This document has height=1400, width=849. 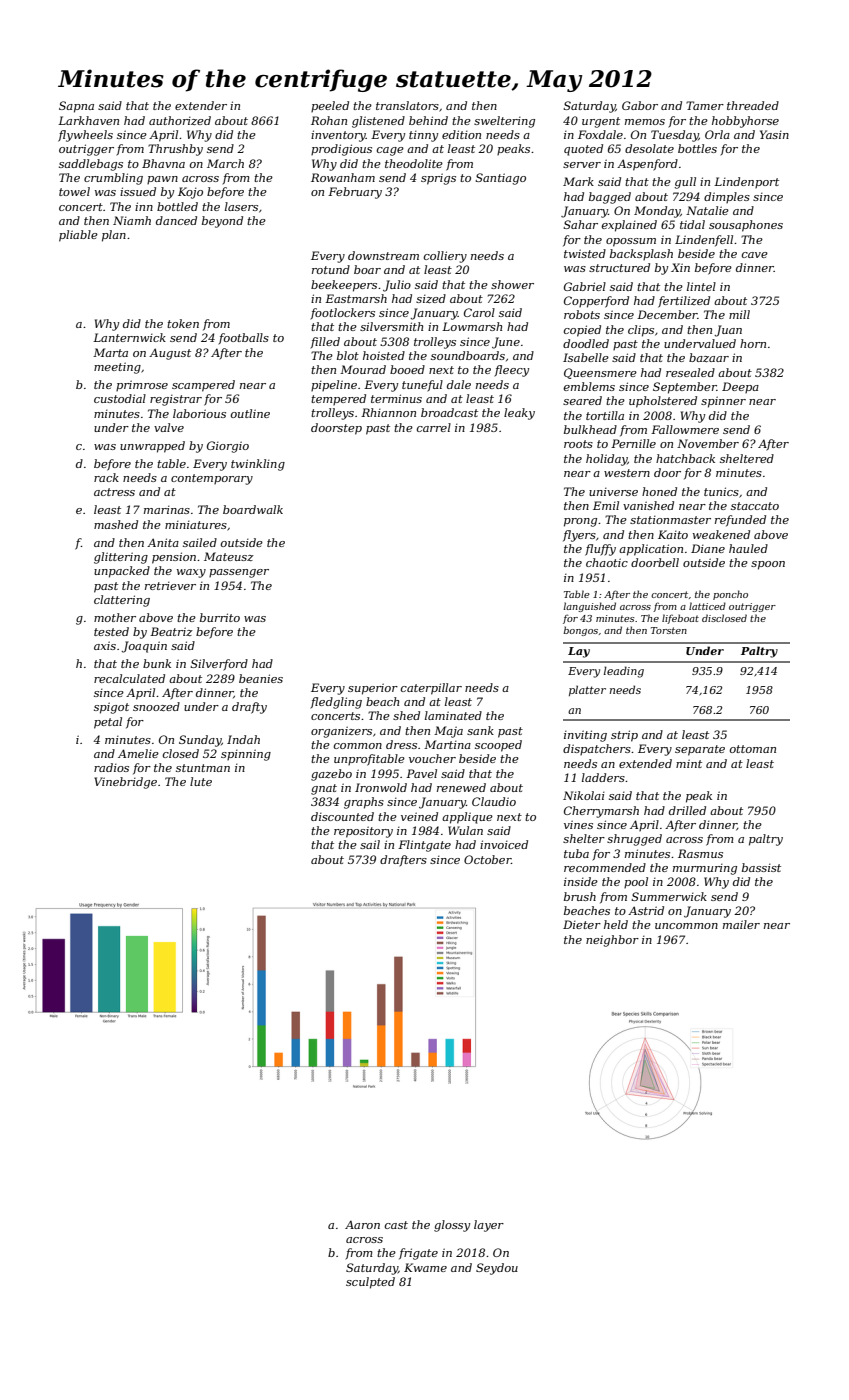 What do you see at coordinates (633, 443) in the document?
I see `Pernille` at bounding box center [633, 443].
